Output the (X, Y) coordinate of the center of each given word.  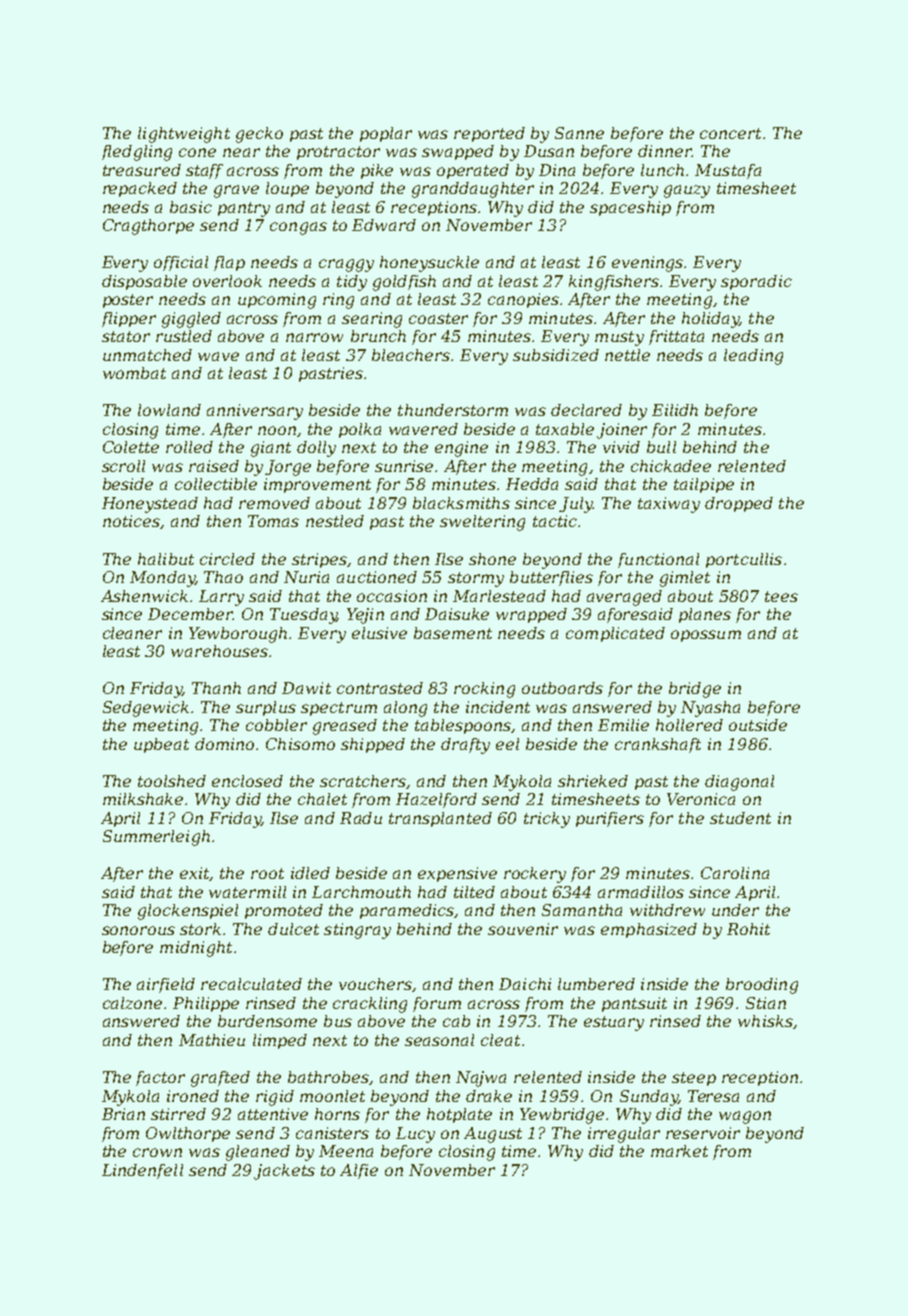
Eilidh (675, 410)
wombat (134, 373)
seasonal (439, 1040)
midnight (196, 949)
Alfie (359, 1171)
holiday (711, 320)
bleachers (411, 355)
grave (236, 191)
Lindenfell (142, 1171)
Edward (384, 225)
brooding (762, 986)
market (679, 1151)
